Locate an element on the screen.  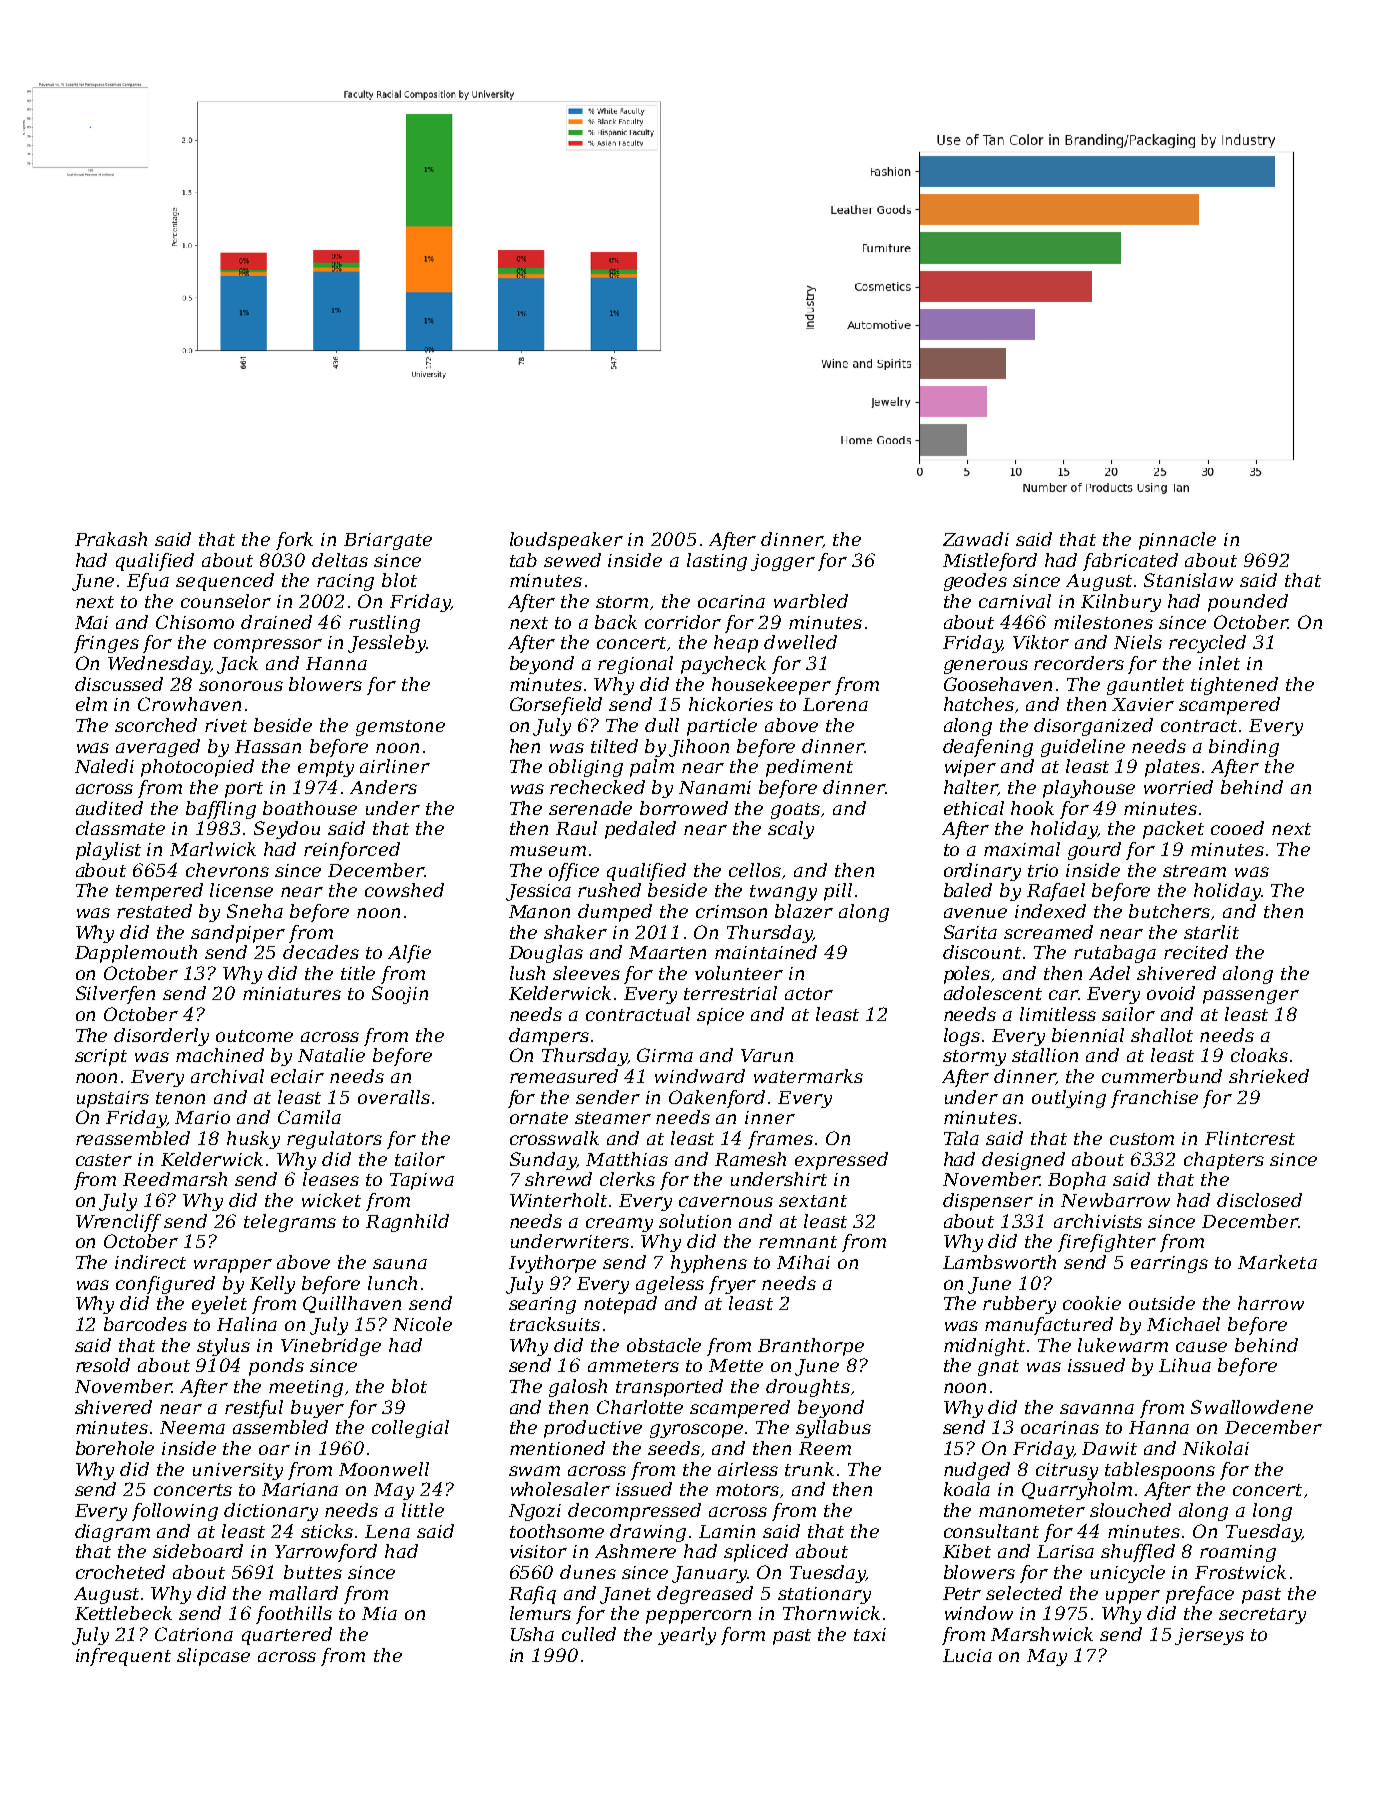
binding is located at coordinates (1244, 748).
